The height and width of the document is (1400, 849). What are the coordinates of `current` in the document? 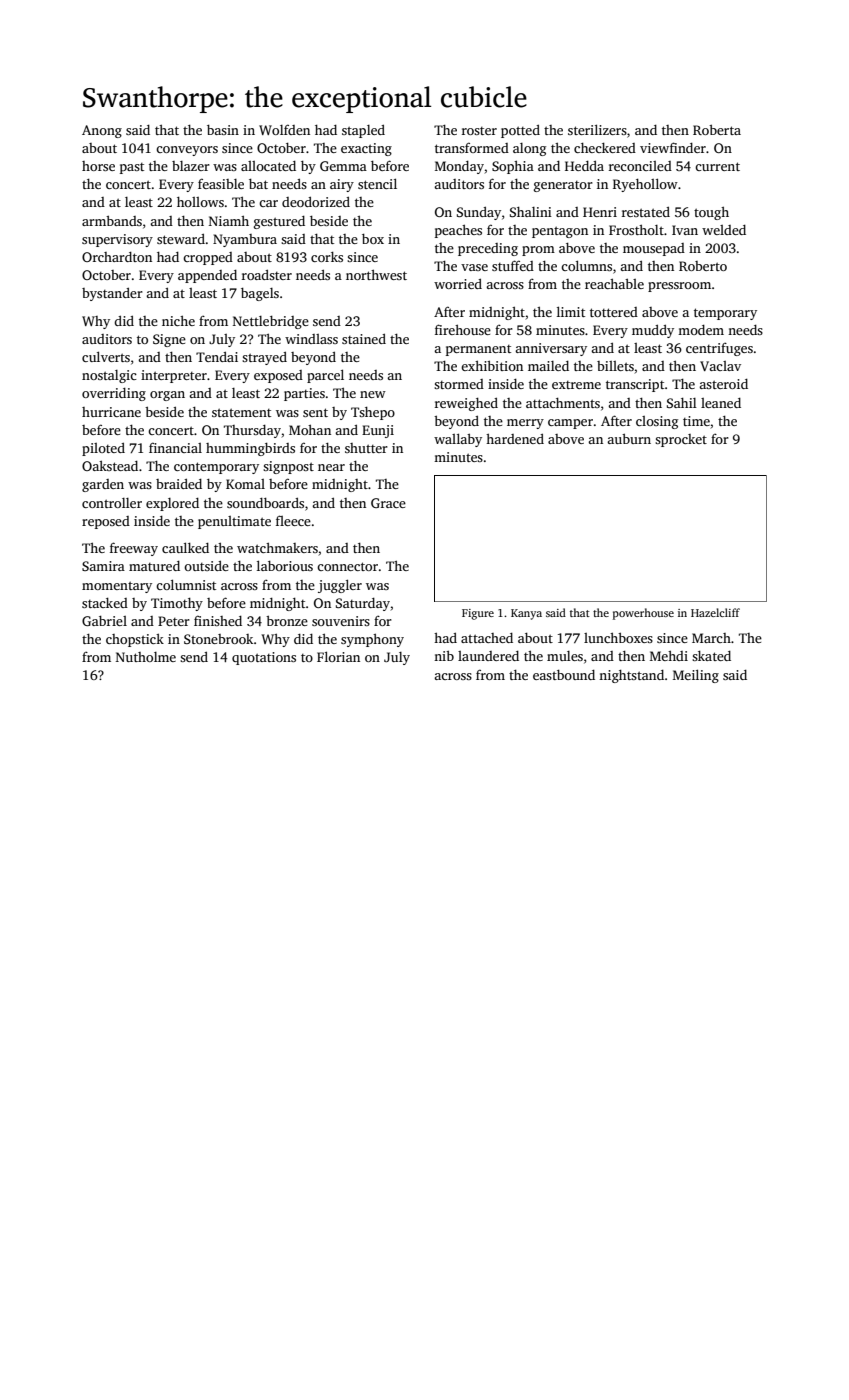 It's located at (717, 166).
